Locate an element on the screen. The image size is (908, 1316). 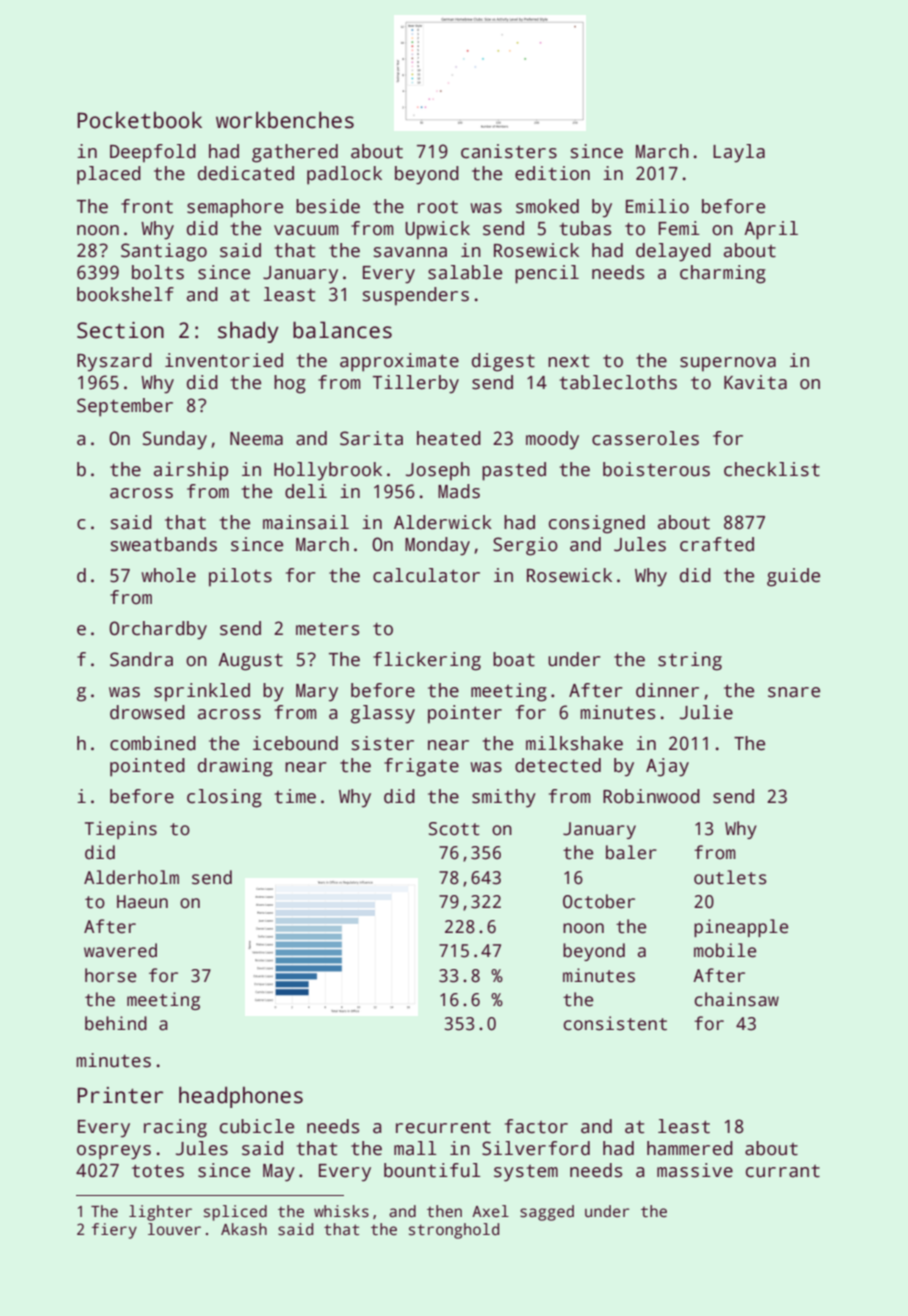
airship is located at coordinates (191, 471).
